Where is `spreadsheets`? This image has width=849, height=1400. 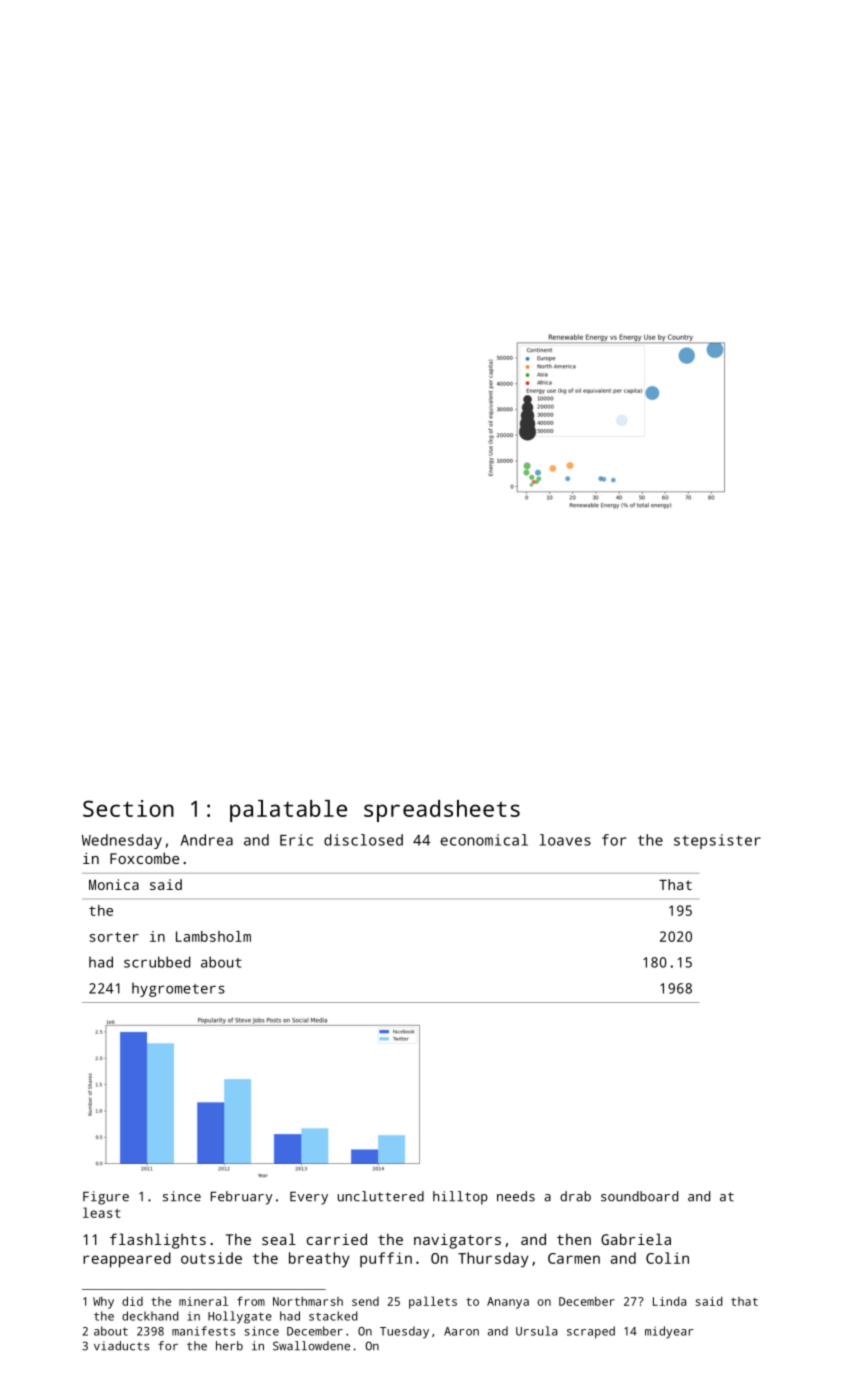
spreadsheets is located at coordinates (442, 811).
